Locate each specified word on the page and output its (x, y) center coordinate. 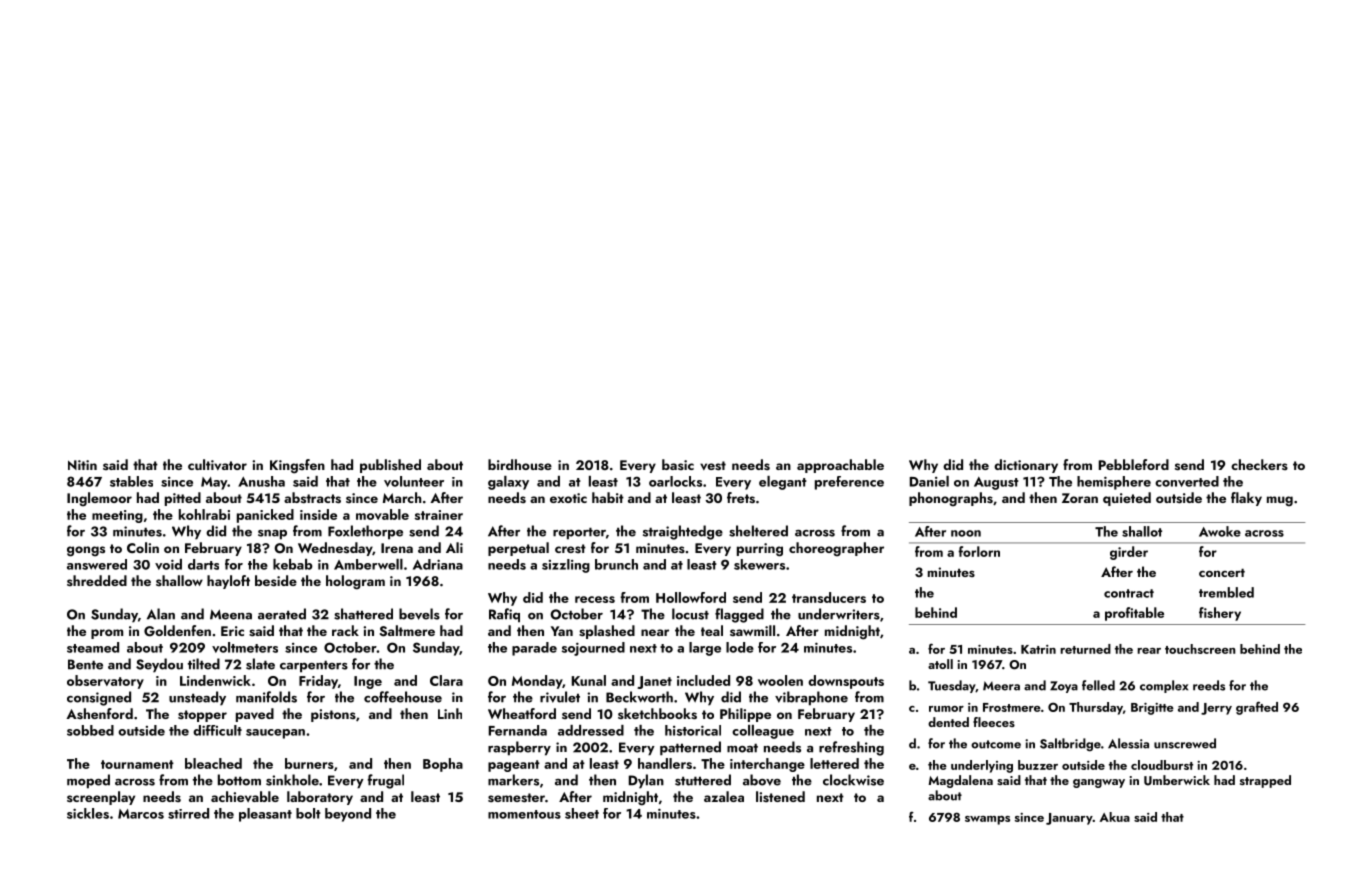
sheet (582, 813)
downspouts (846, 682)
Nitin (82, 465)
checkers (1259, 464)
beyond (348, 815)
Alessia (1128, 743)
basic (678, 464)
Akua (1115, 817)
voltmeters (245, 647)
